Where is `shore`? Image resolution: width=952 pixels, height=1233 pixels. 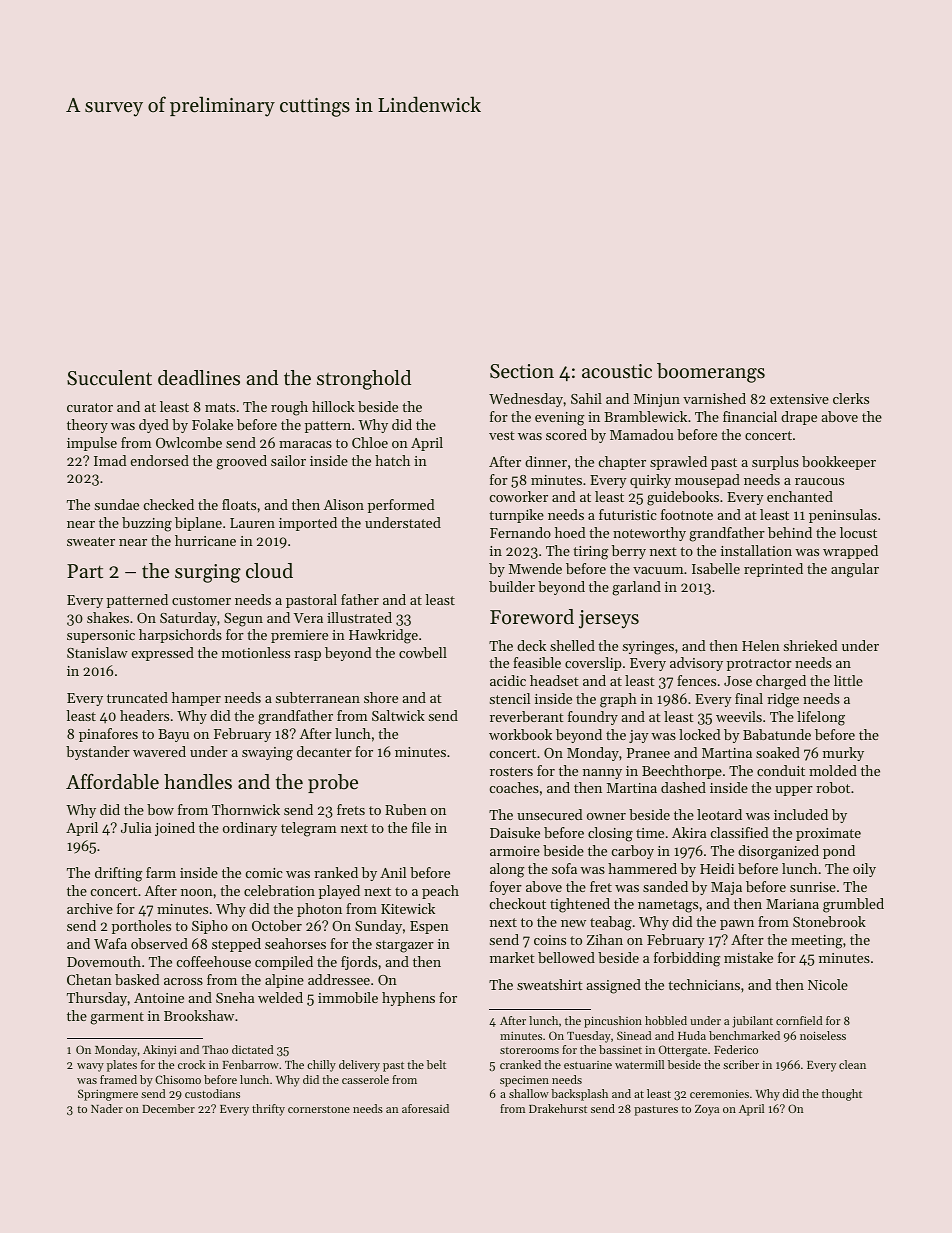 shore is located at coordinates (381, 697).
